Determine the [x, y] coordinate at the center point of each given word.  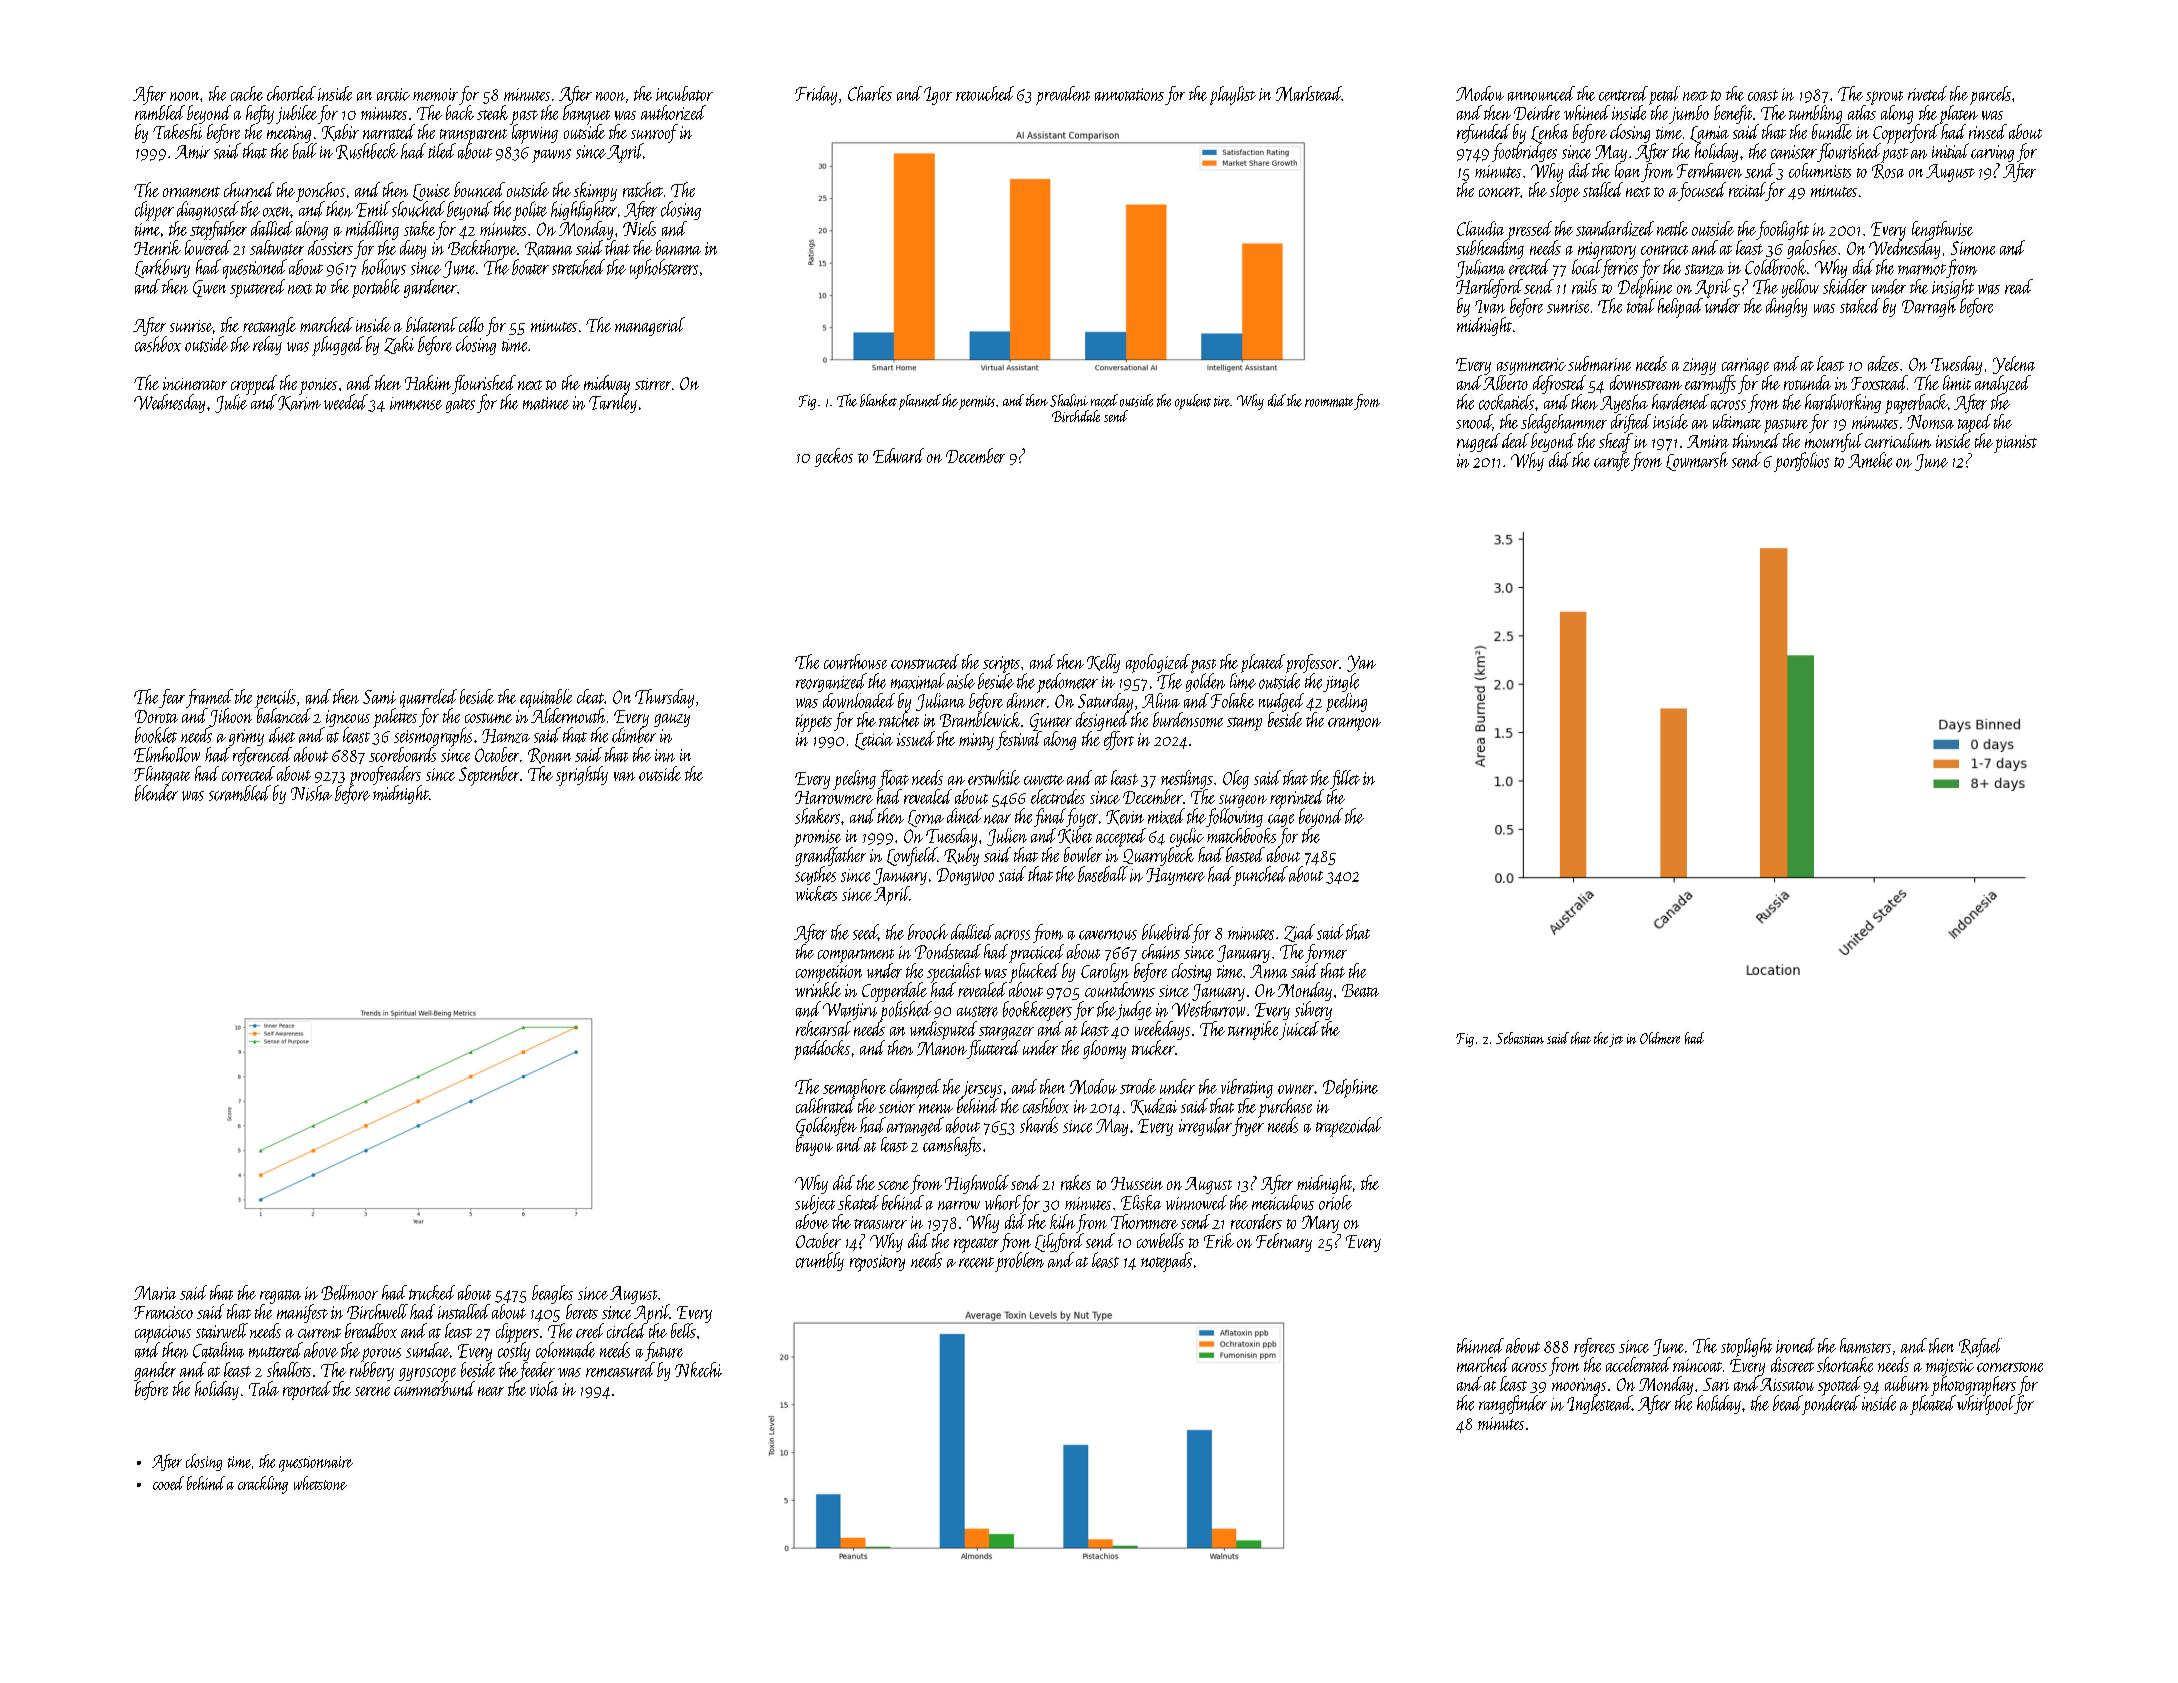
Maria [155, 1293]
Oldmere [1660, 1038]
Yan [1361, 663]
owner [1296, 1089]
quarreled [428, 698]
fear [172, 698]
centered [1623, 93]
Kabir [340, 132]
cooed [168, 1483]
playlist [1233, 95]
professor [1312, 663]
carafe [1612, 461]
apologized [1158, 663]
